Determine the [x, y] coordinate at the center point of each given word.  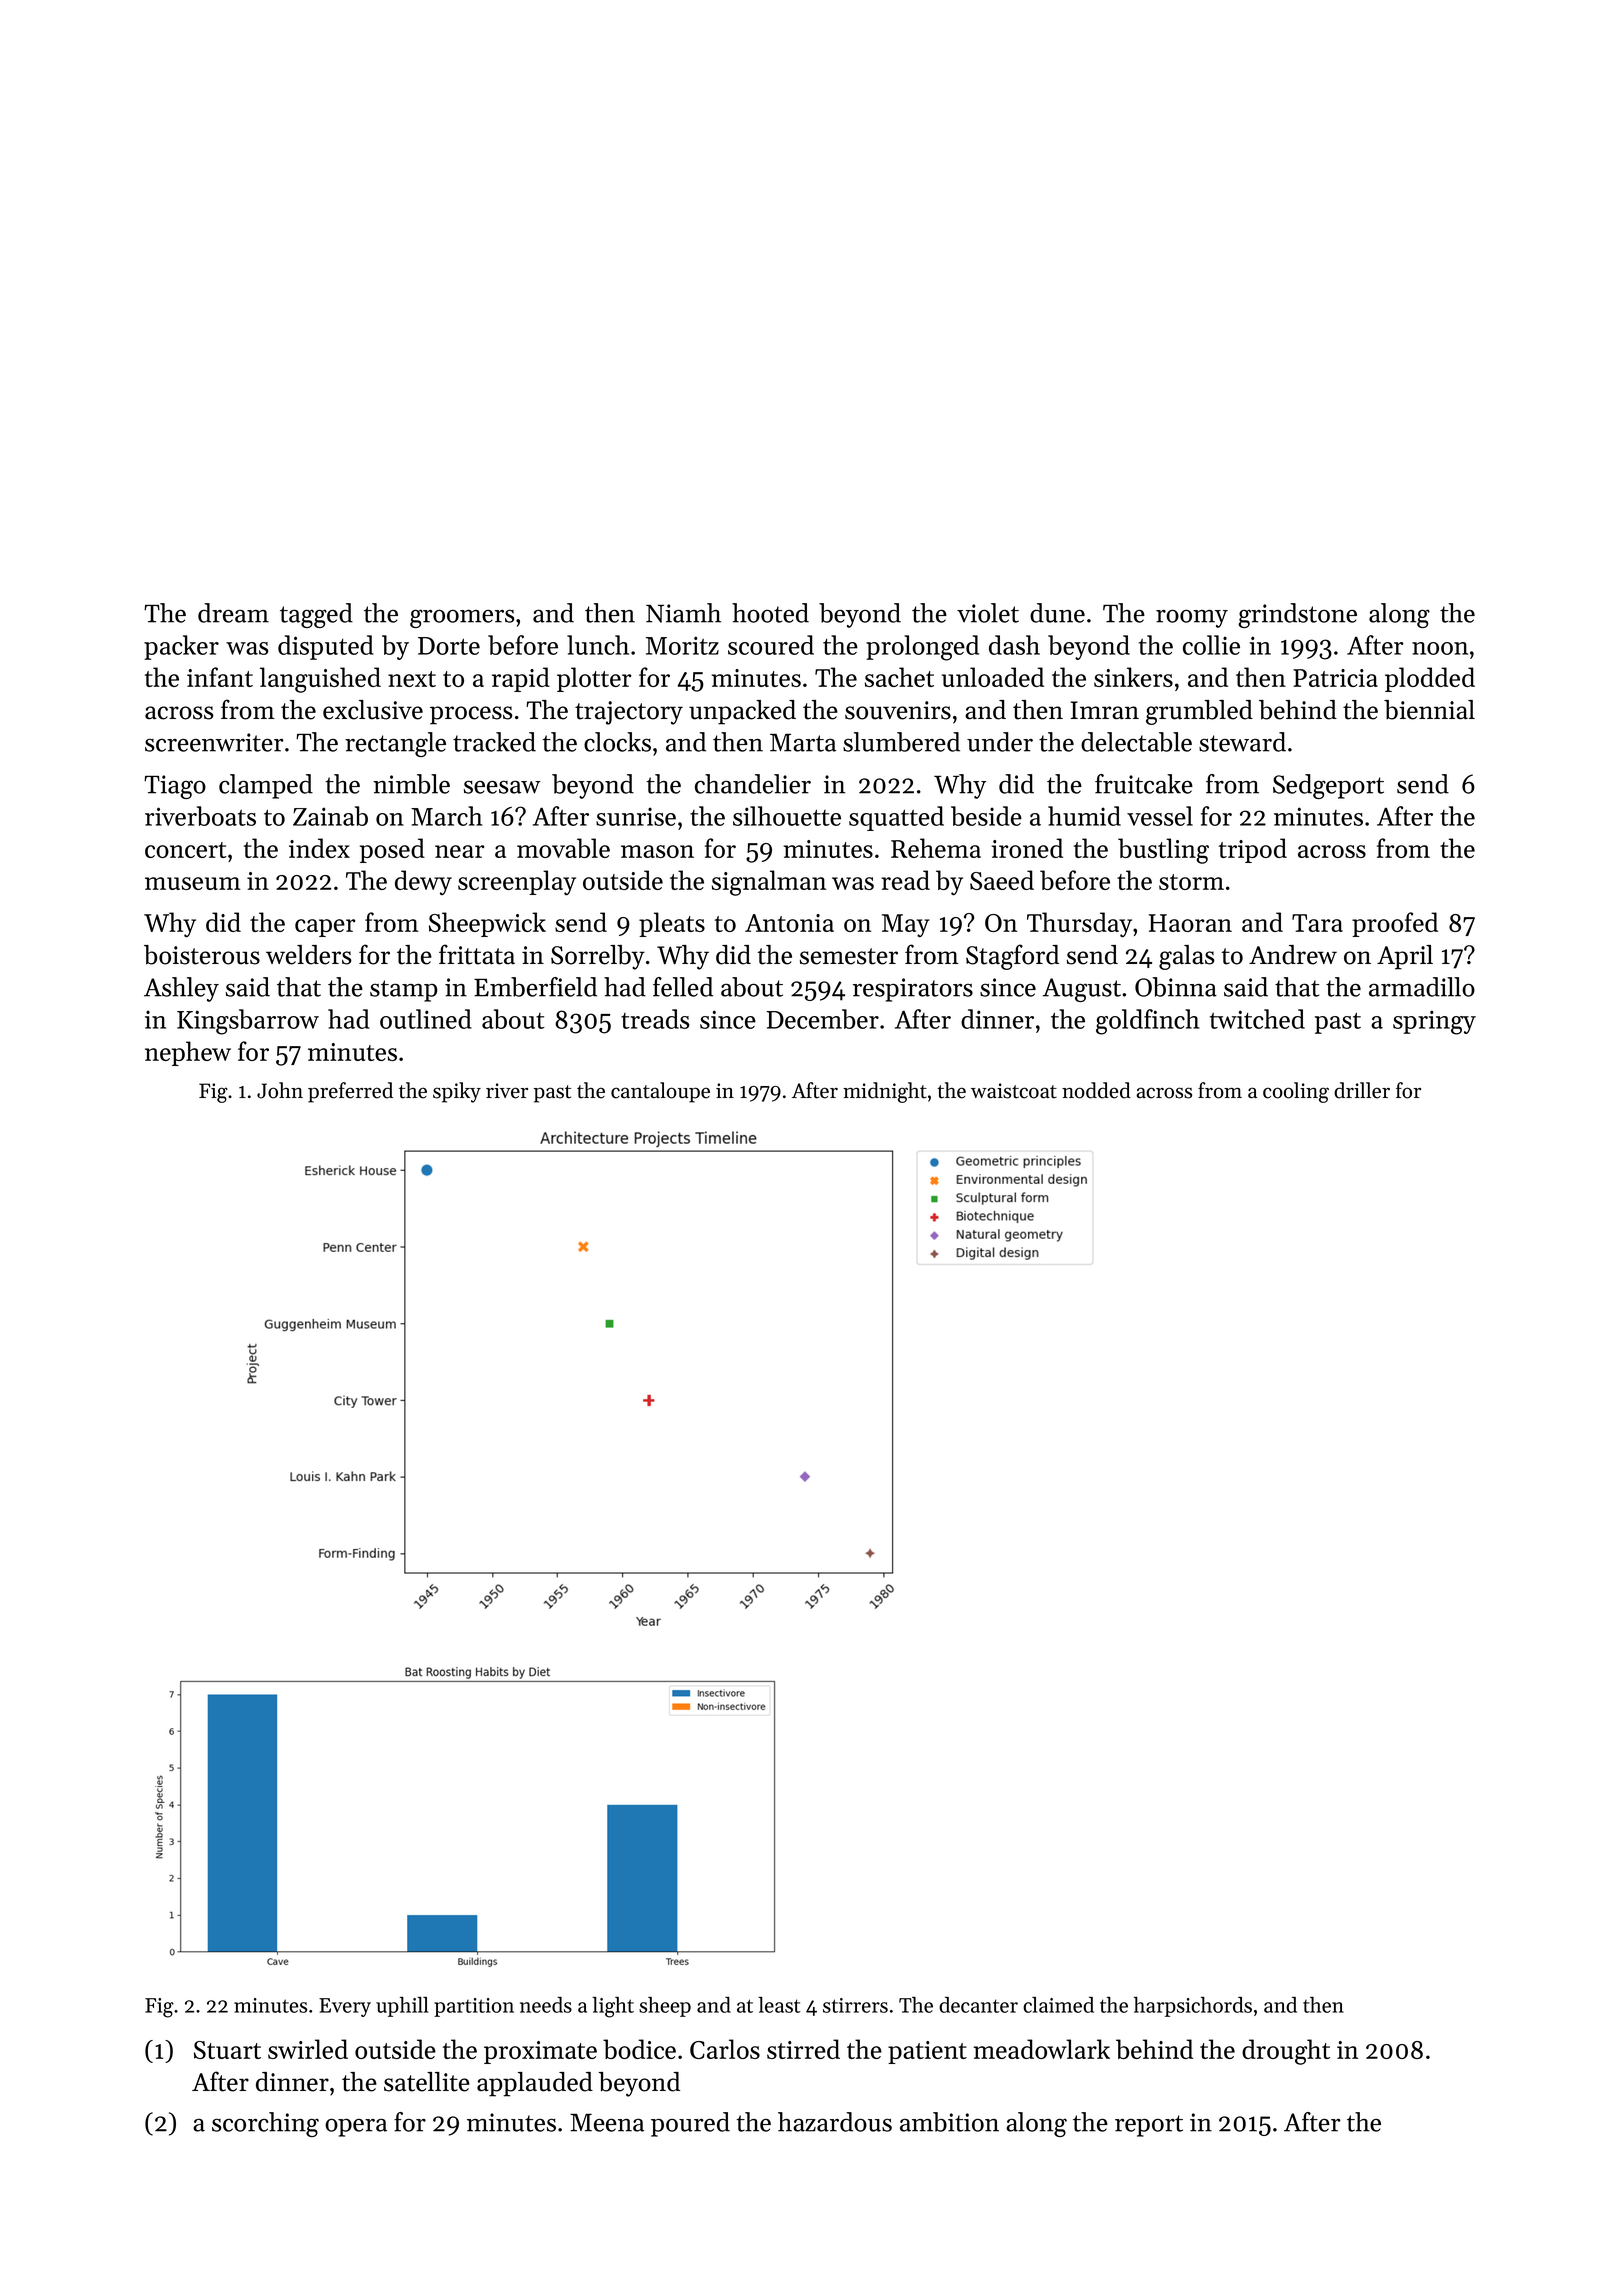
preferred [350, 1092]
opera [356, 2127]
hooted [770, 613]
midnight [885, 1092]
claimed [1058, 2005]
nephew [188, 1053]
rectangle [395, 744]
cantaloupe [660, 1092]
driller [1362, 1090]
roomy [1192, 619]
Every [345, 2007]
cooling [1296, 1092]
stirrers [855, 2005]
